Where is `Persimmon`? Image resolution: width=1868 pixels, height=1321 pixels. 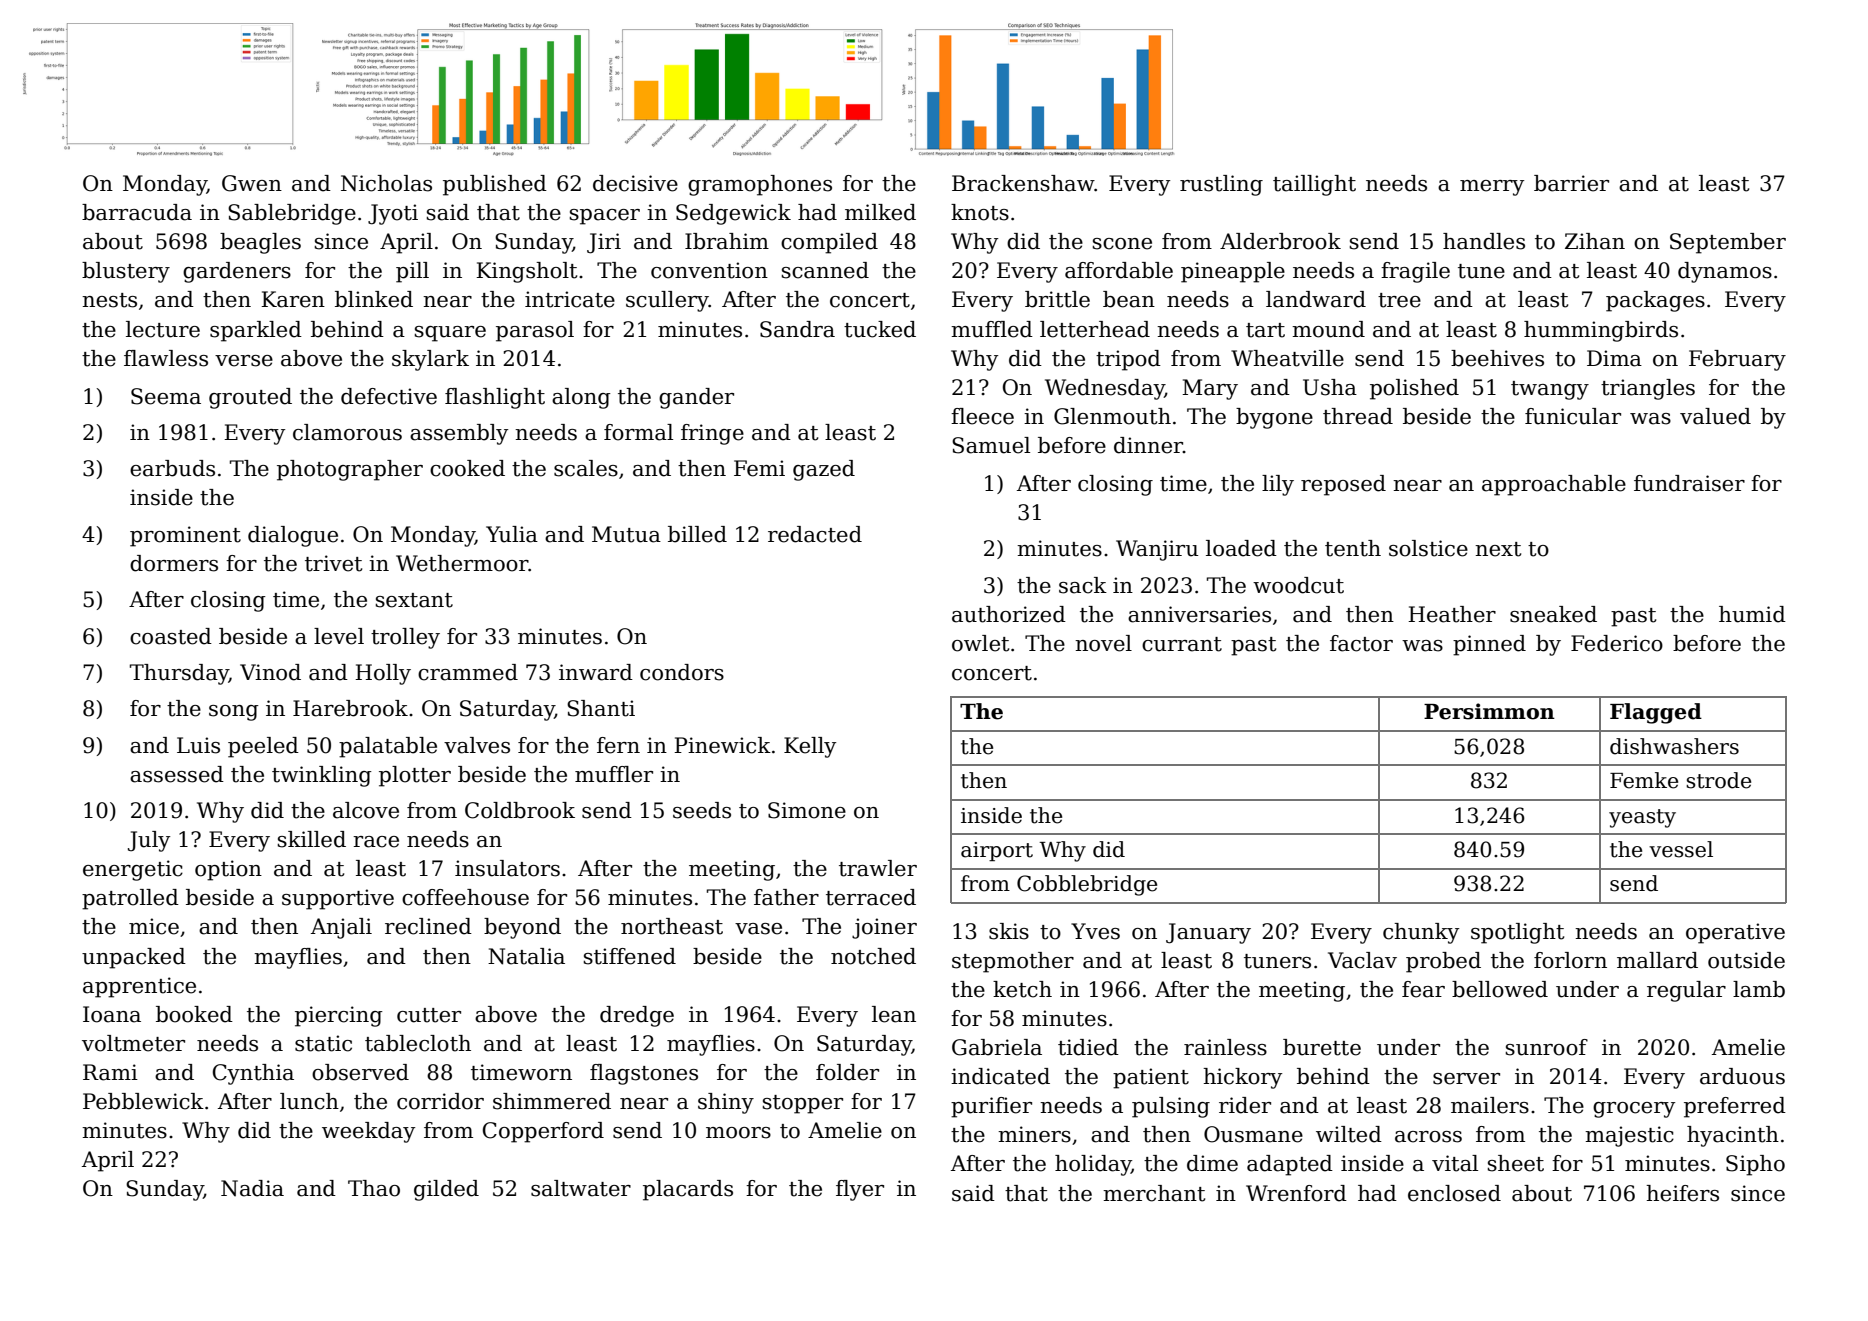
Persimmon is located at coordinates (1489, 711).
